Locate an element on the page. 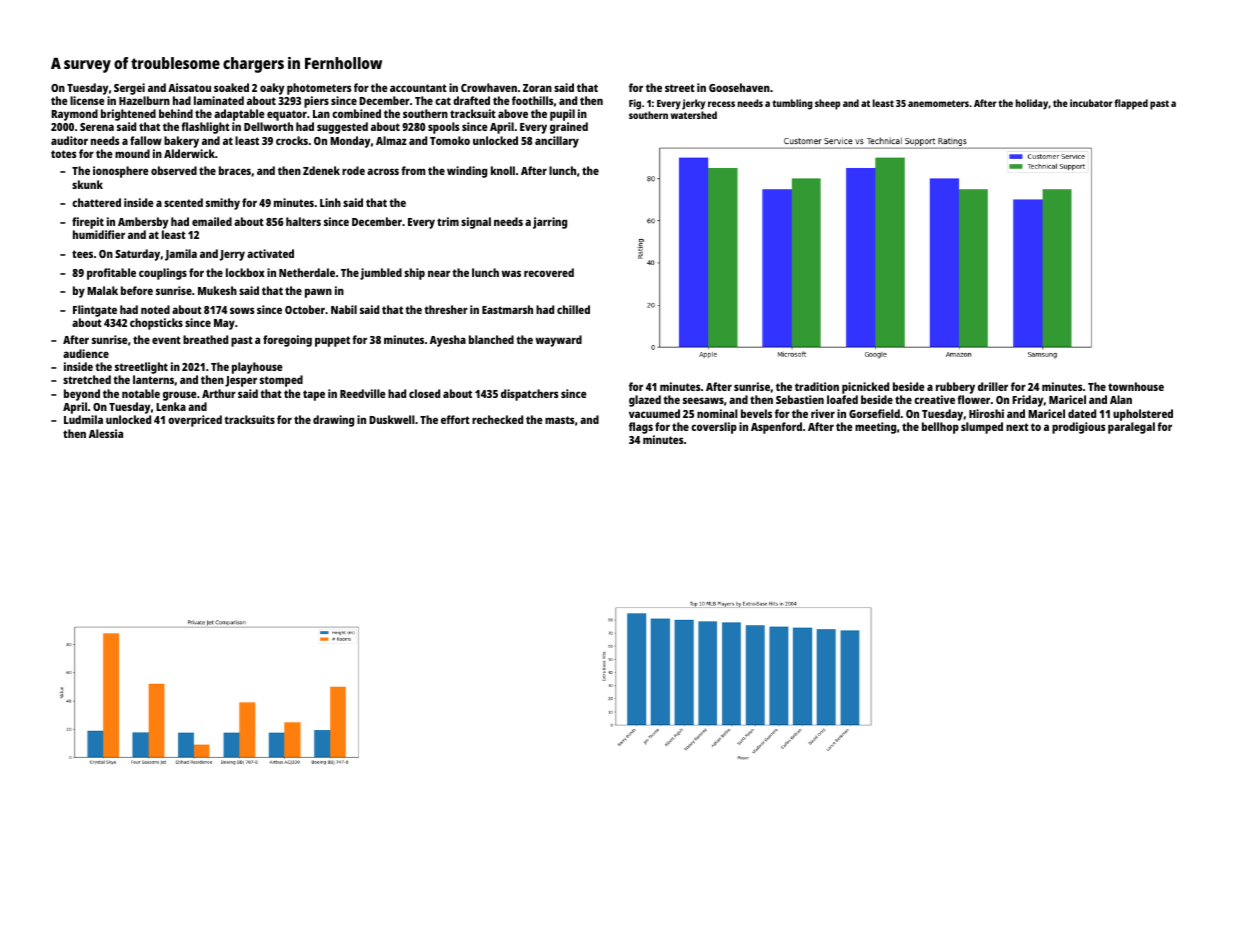 Image resolution: width=1233 pixels, height=952 pixels. jarring is located at coordinates (550, 223).
